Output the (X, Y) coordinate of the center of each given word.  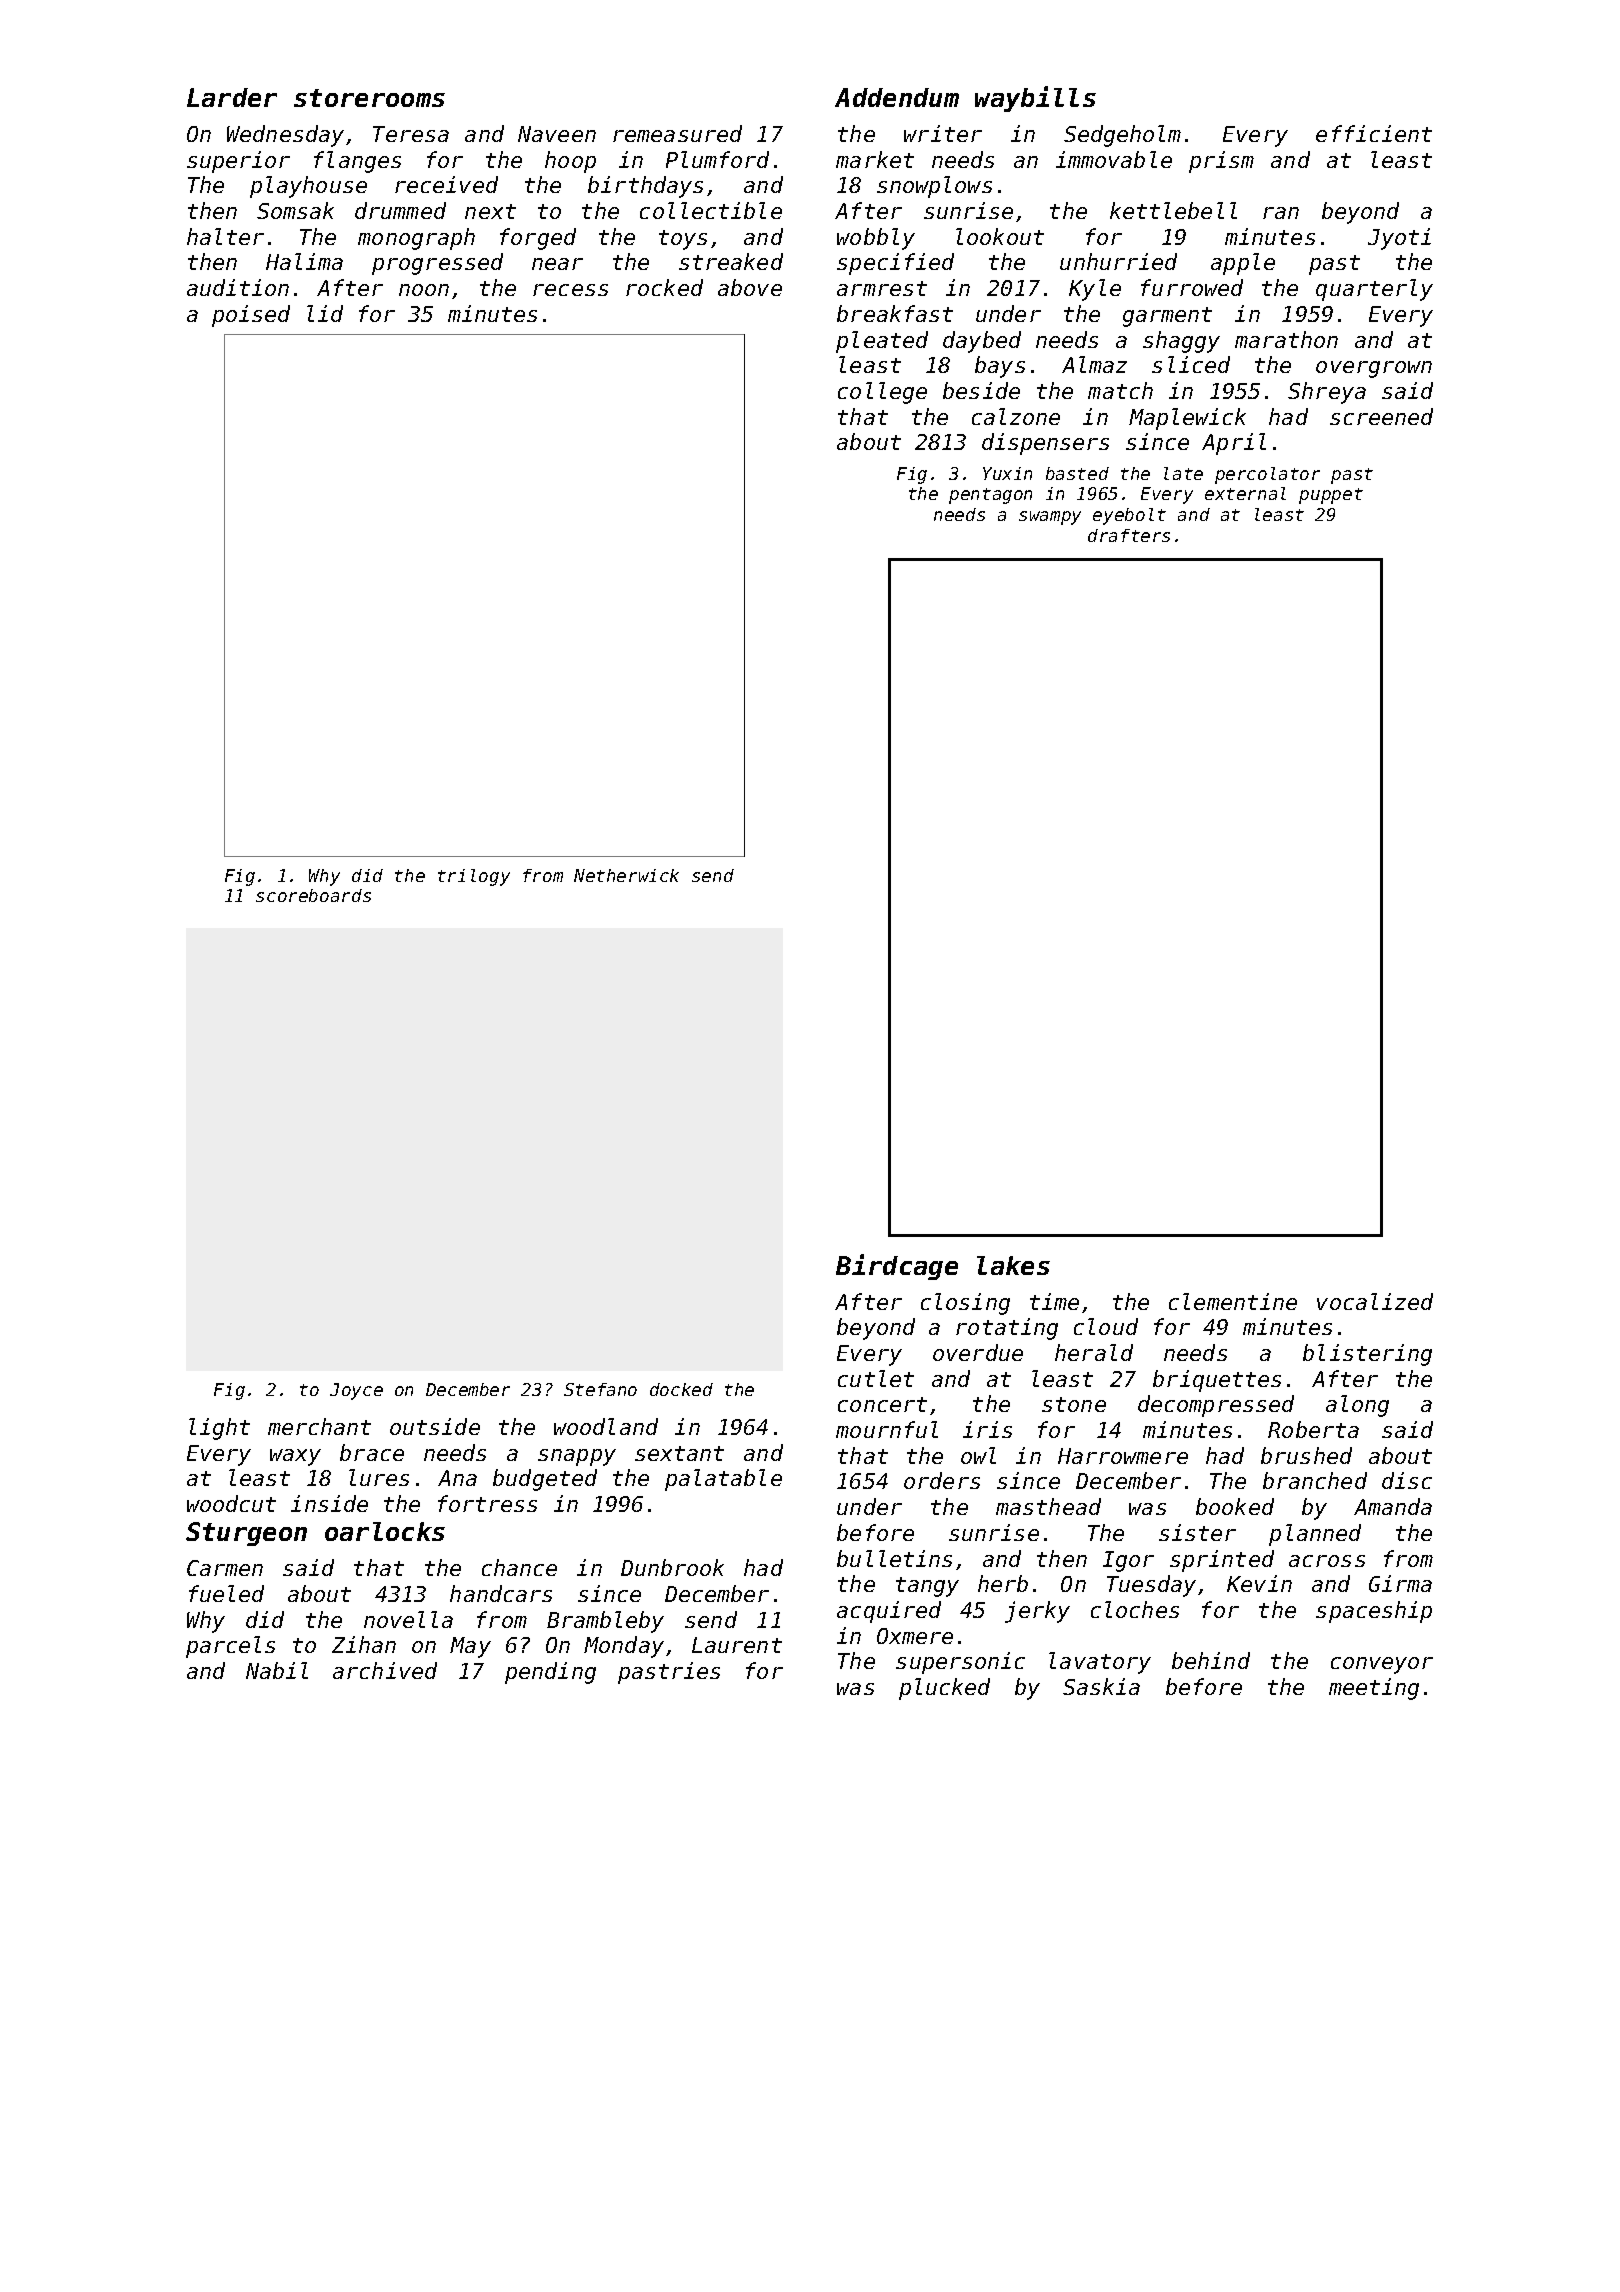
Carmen (225, 1568)
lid (325, 313)
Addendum (897, 97)
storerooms (369, 98)
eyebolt (1129, 516)
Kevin (1259, 1583)
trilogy (474, 877)
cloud (1106, 1326)
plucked (944, 1689)
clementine (1233, 1301)
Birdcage (897, 1267)
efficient (1374, 133)
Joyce (356, 1391)
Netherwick (626, 875)
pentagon (990, 496)
